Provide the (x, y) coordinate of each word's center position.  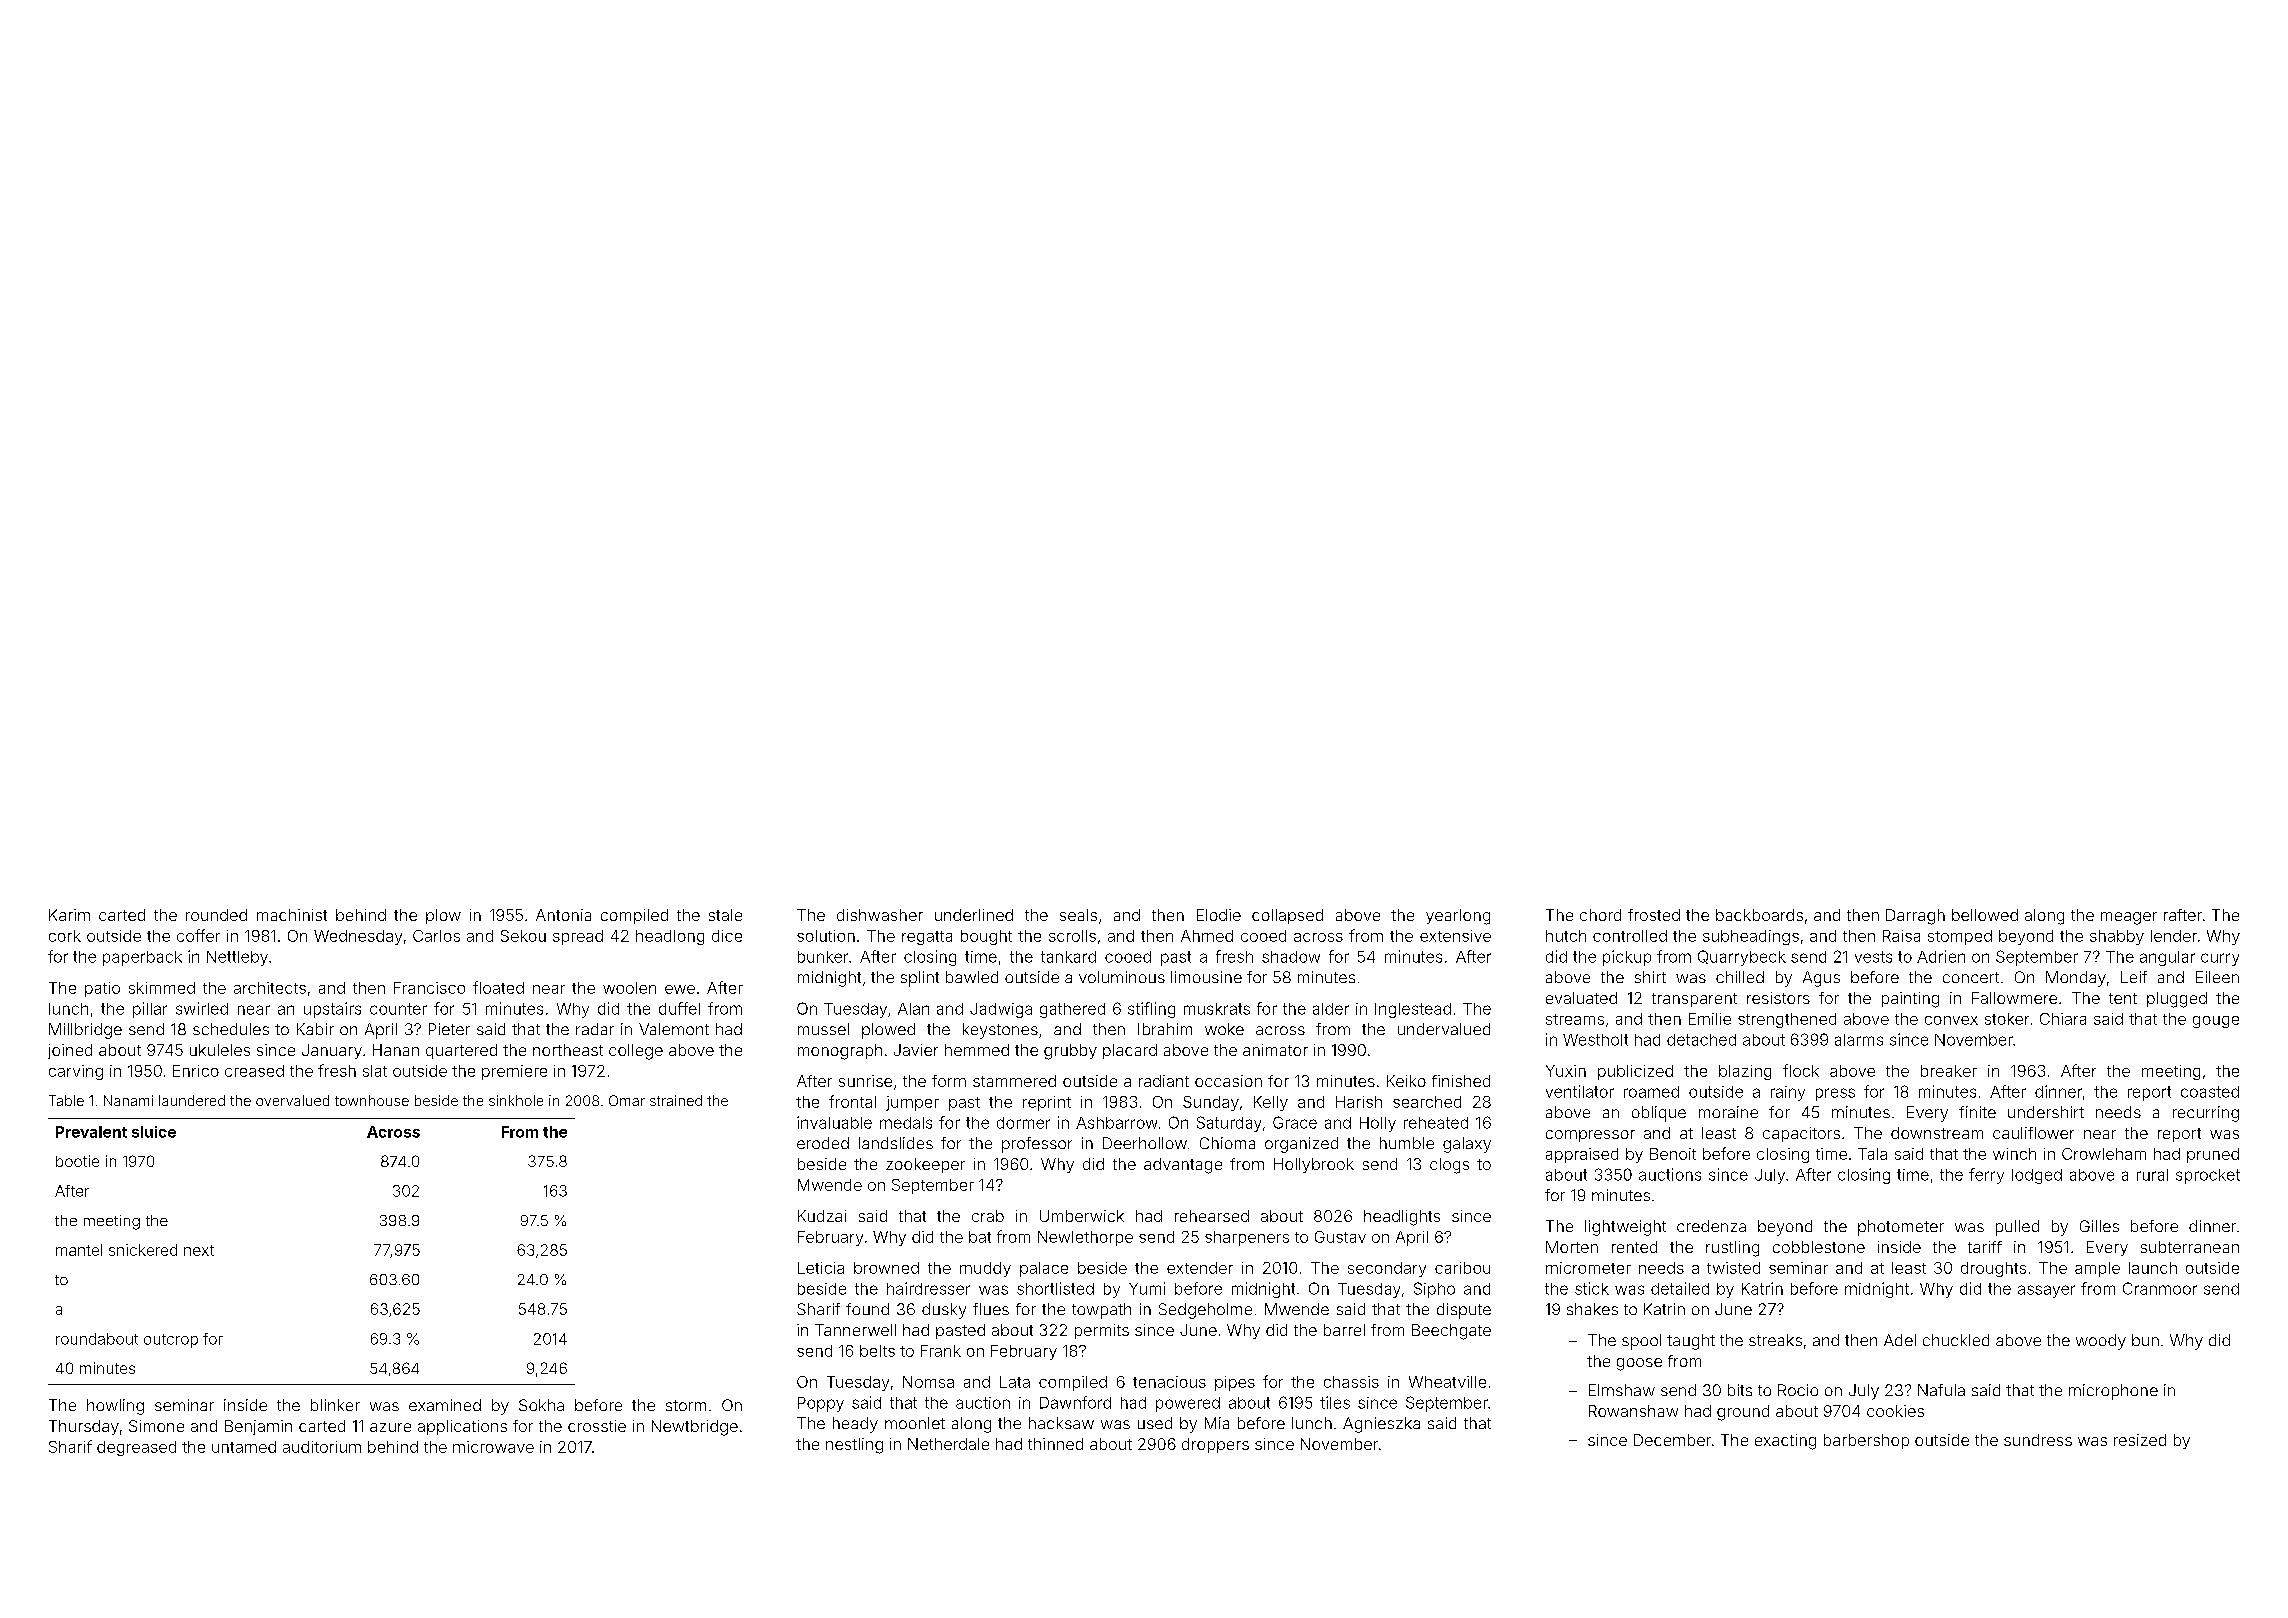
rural (2152, 1175)
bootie (77, 1161)
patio (102, 989)
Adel (1900, 1340)
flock (1801, 1070)
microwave (493, 1447)
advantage (1183, 1166)
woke (1224, 1029)
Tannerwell (855, 1330)
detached (1701, 1040)
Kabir (315, 1029)
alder (1331, 1009)
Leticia (821, 1268)
